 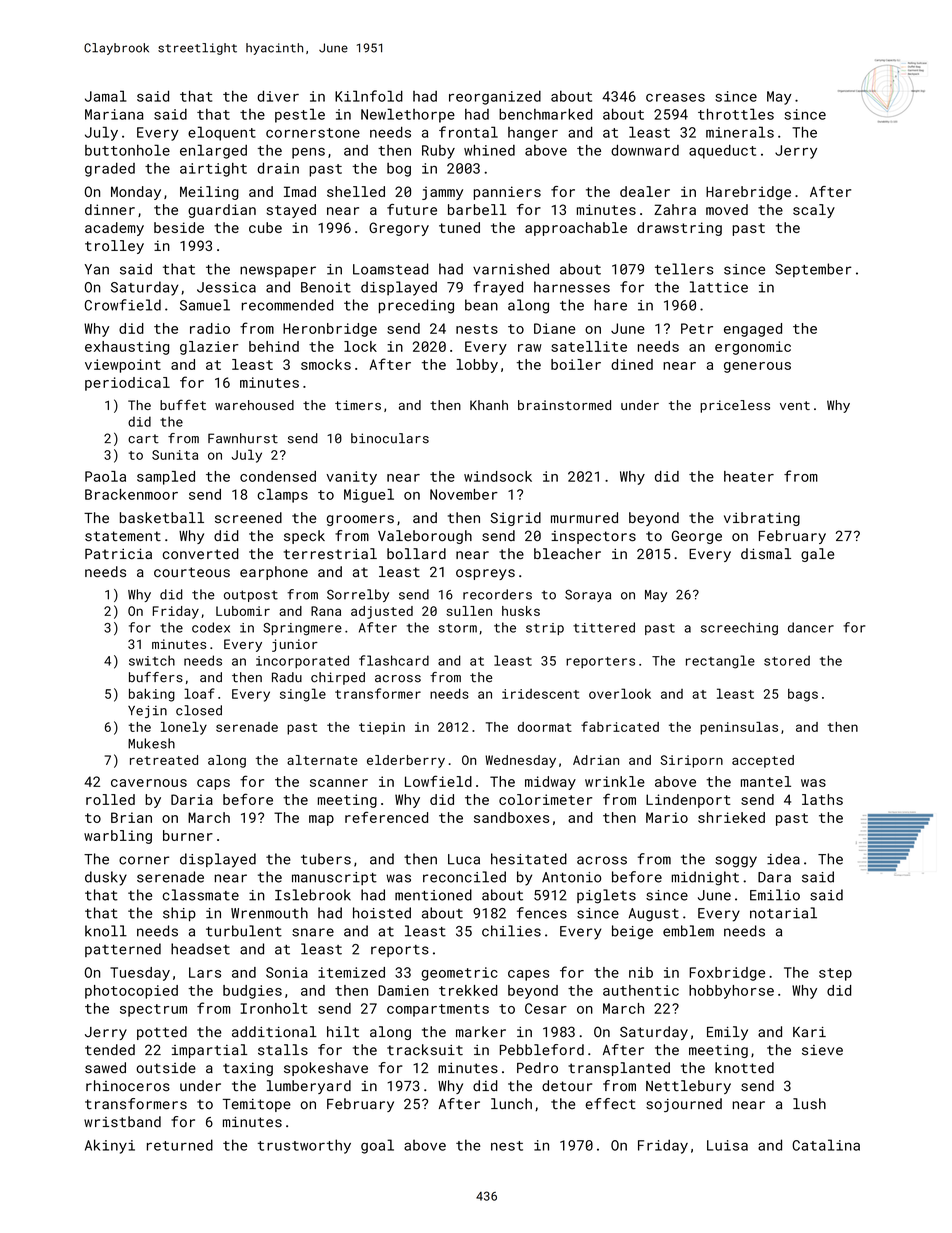 What do you see at coordinates (399, 170) in the screenshot?
I see `bog` at bounding box center [399, 170].
